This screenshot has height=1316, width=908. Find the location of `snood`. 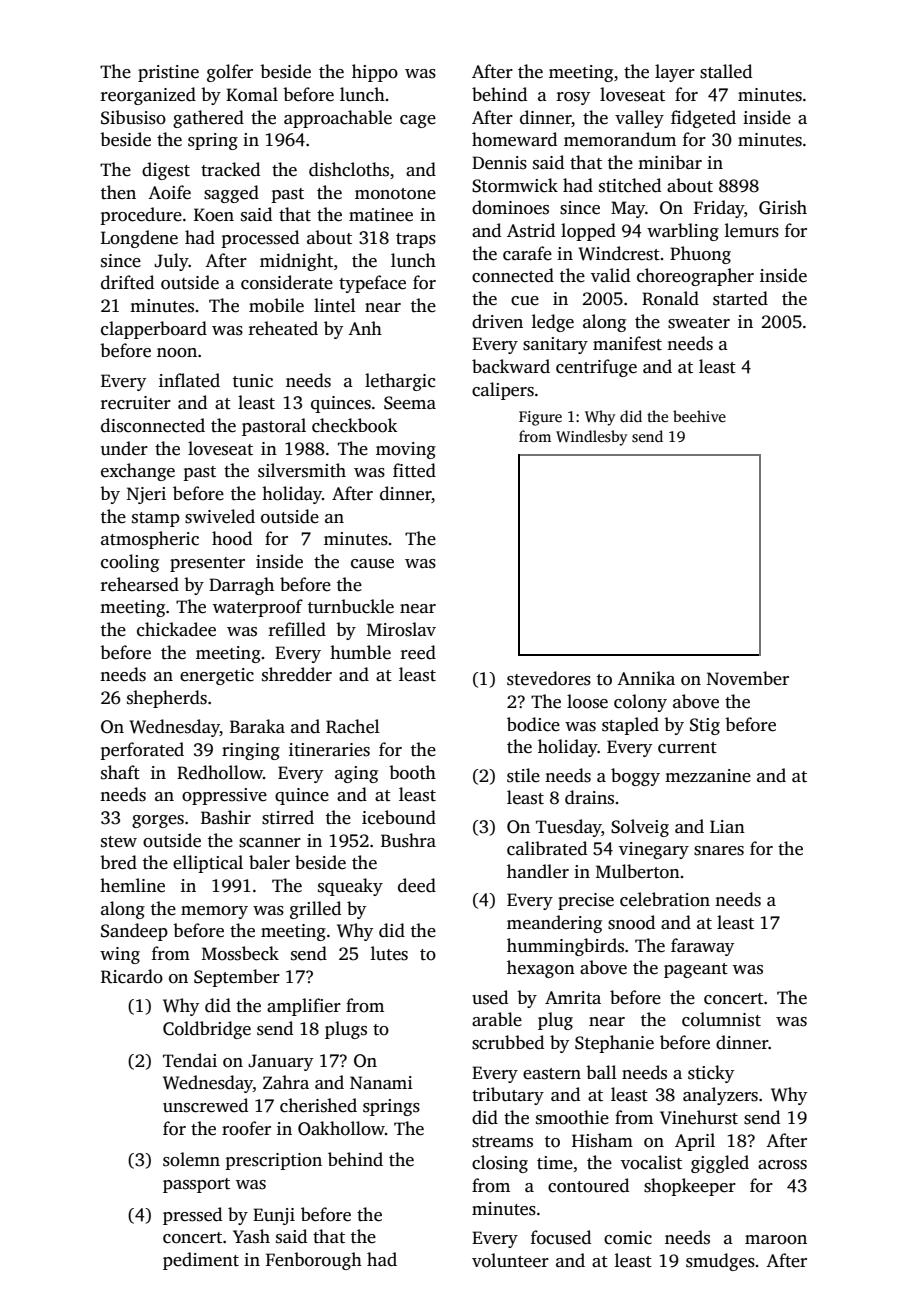

snood is located at coordinates (631, 922).
